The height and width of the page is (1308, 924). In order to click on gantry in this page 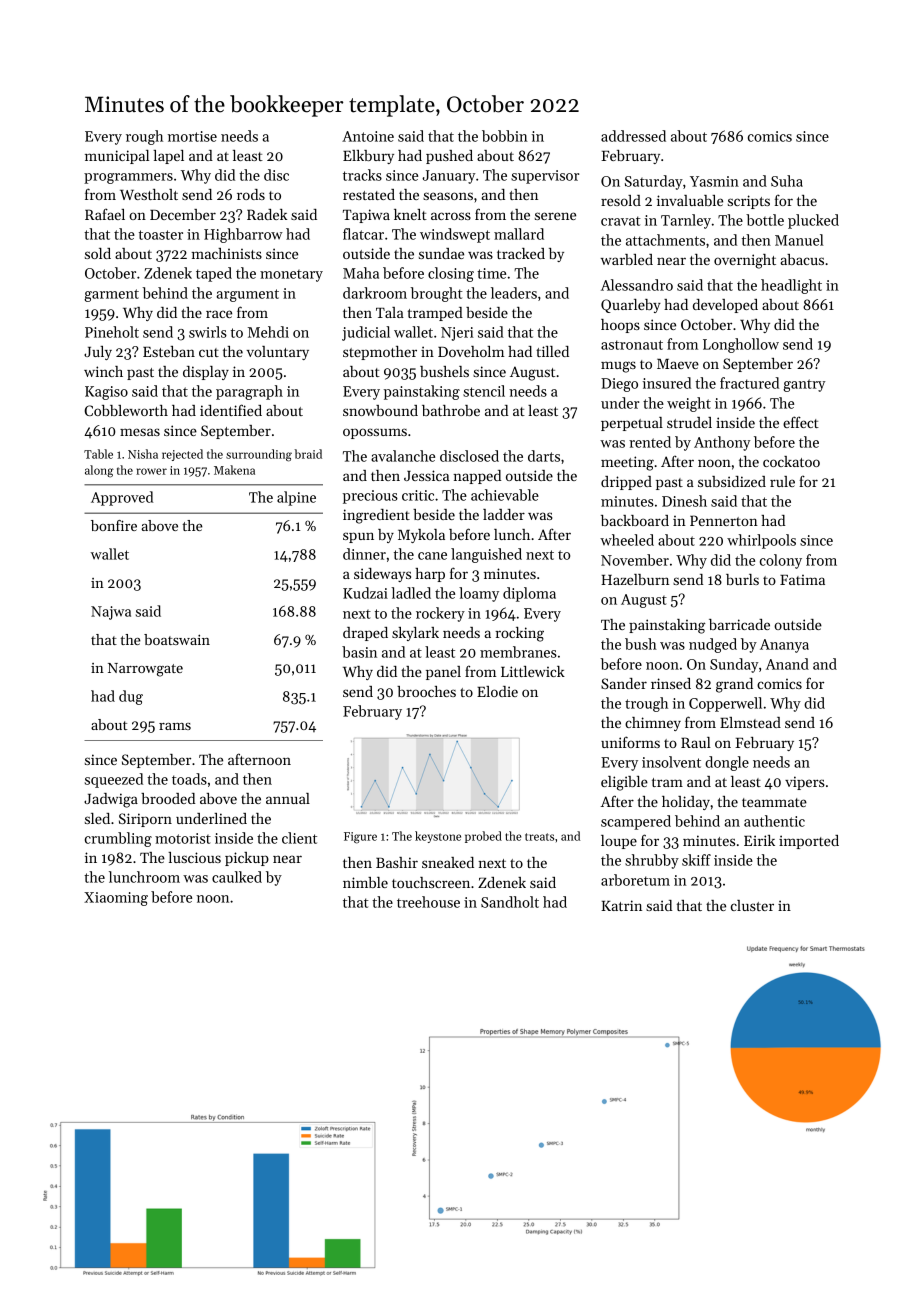, I will do `click(804, 385)`.
